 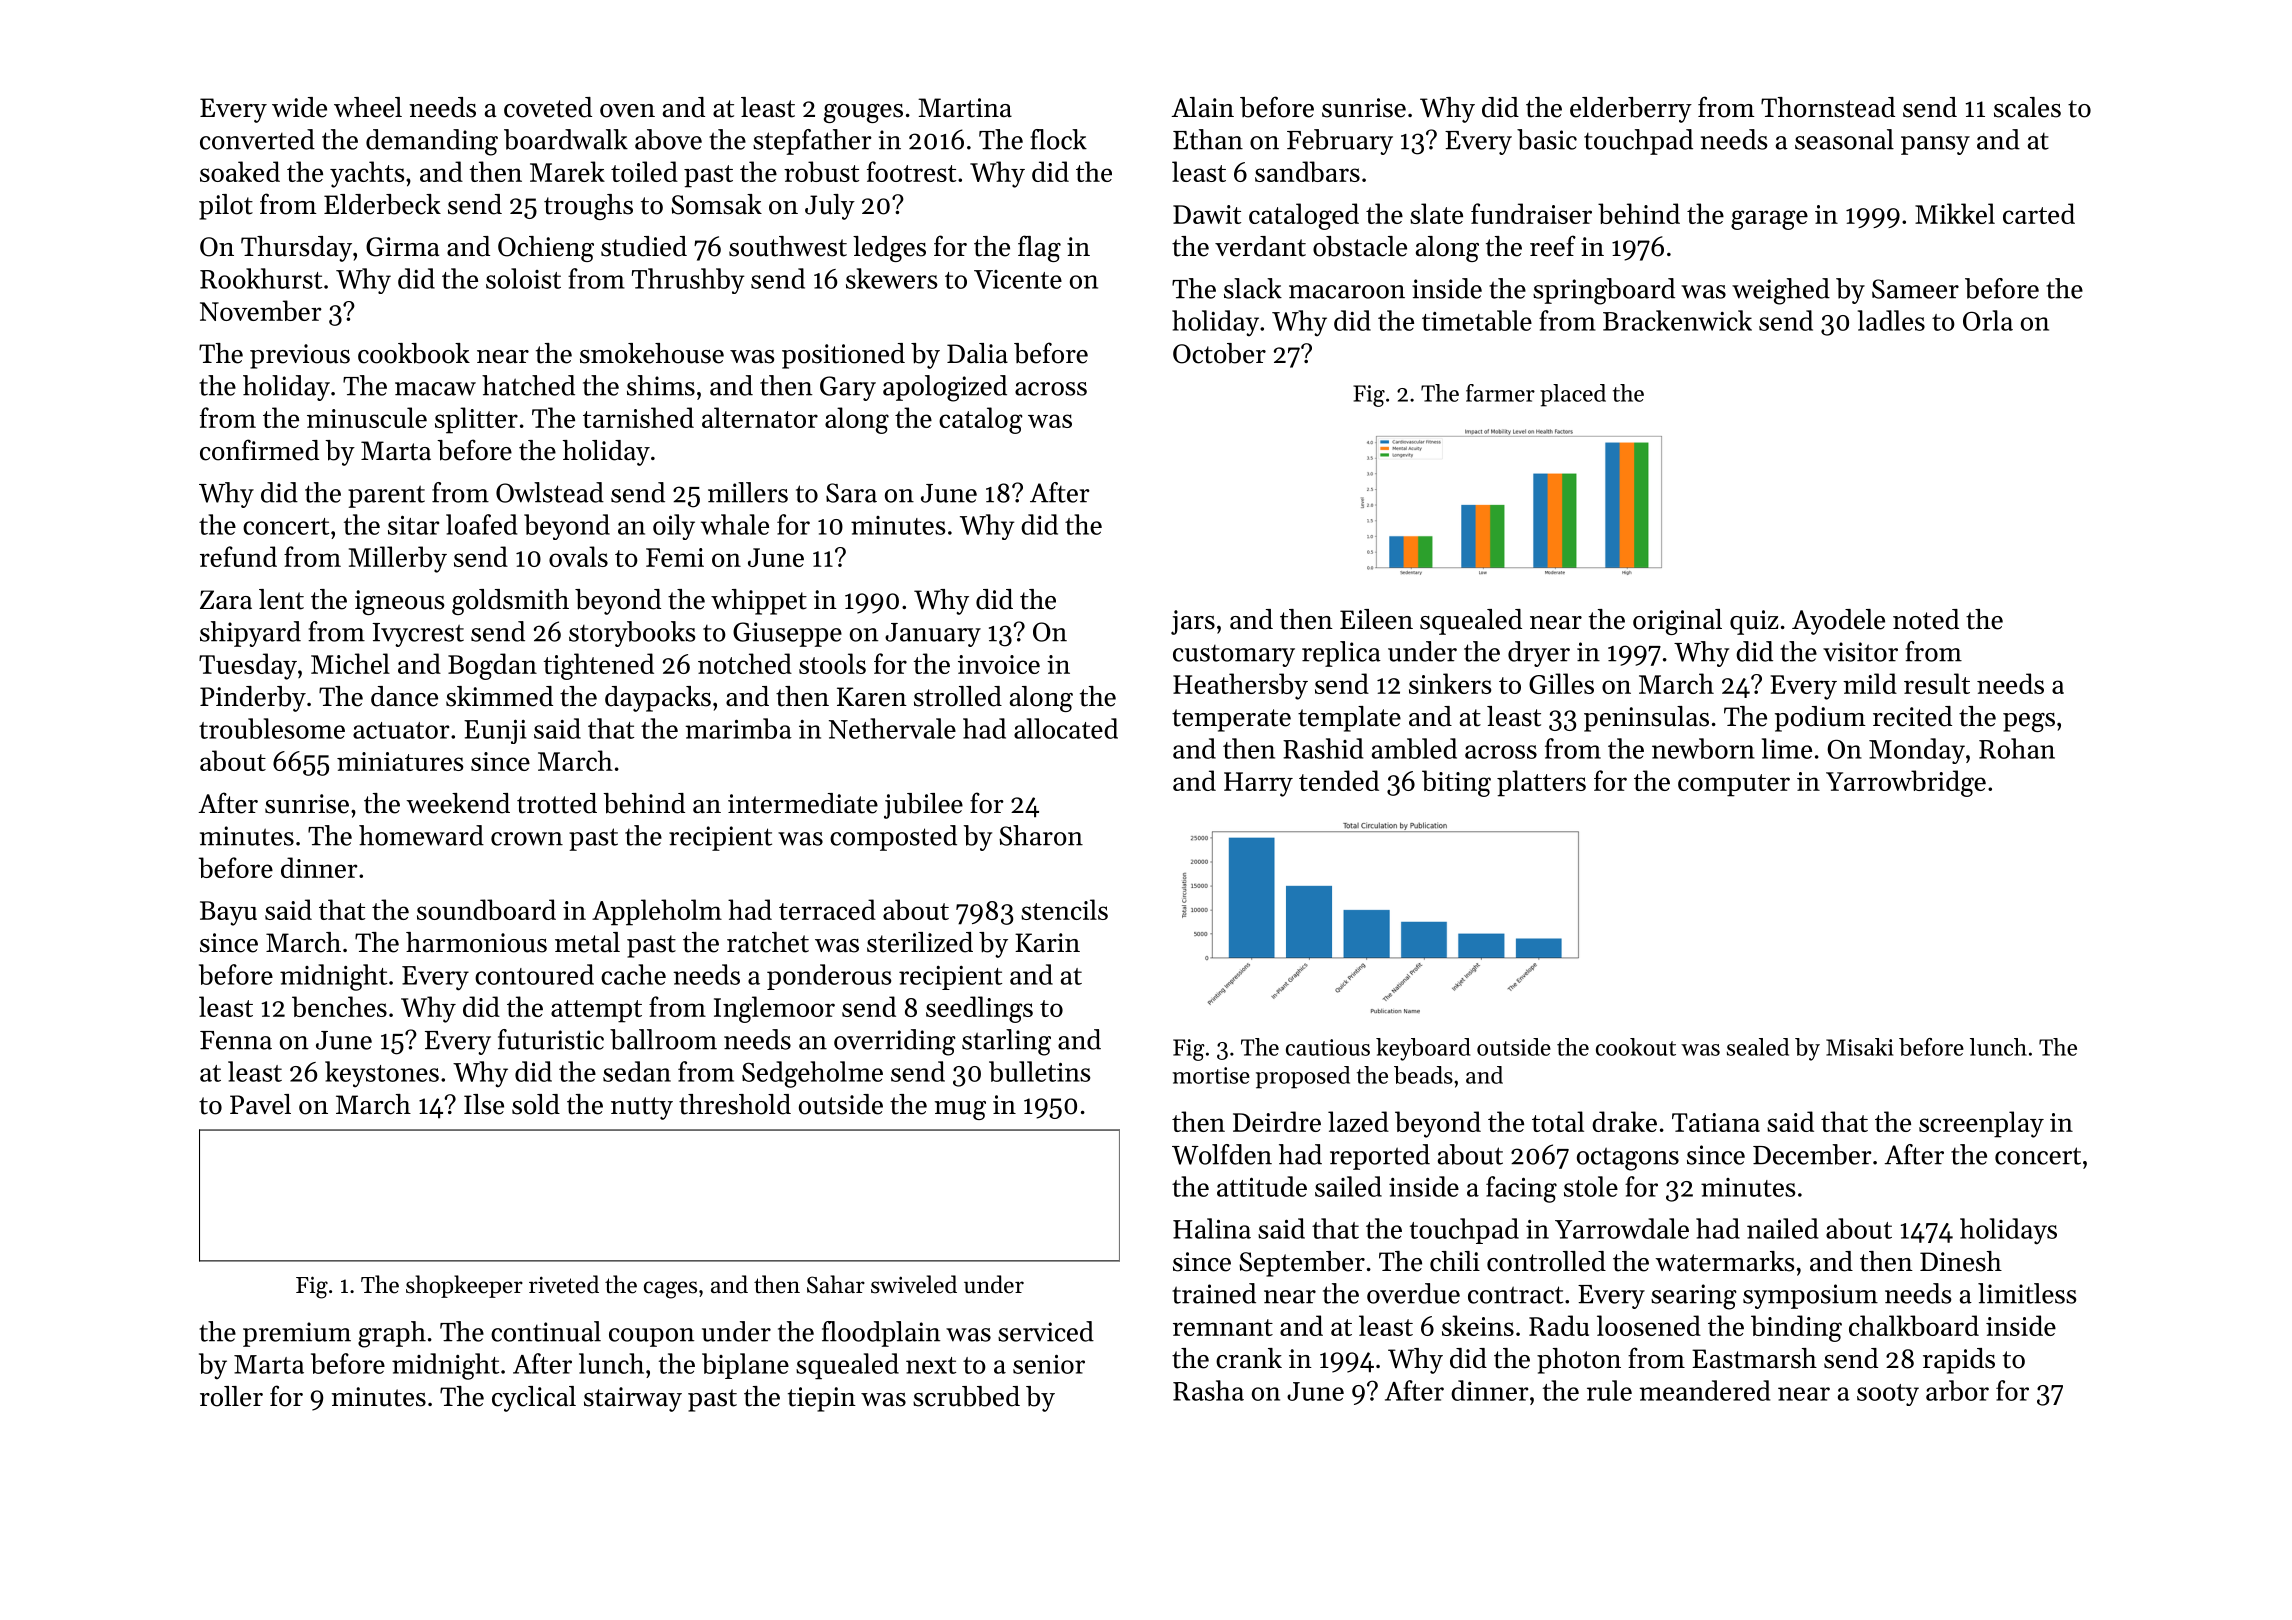 What do you see at coordinates (1781, 291) in the document?
I see `weighed` at bounding box center [1781, 291].
